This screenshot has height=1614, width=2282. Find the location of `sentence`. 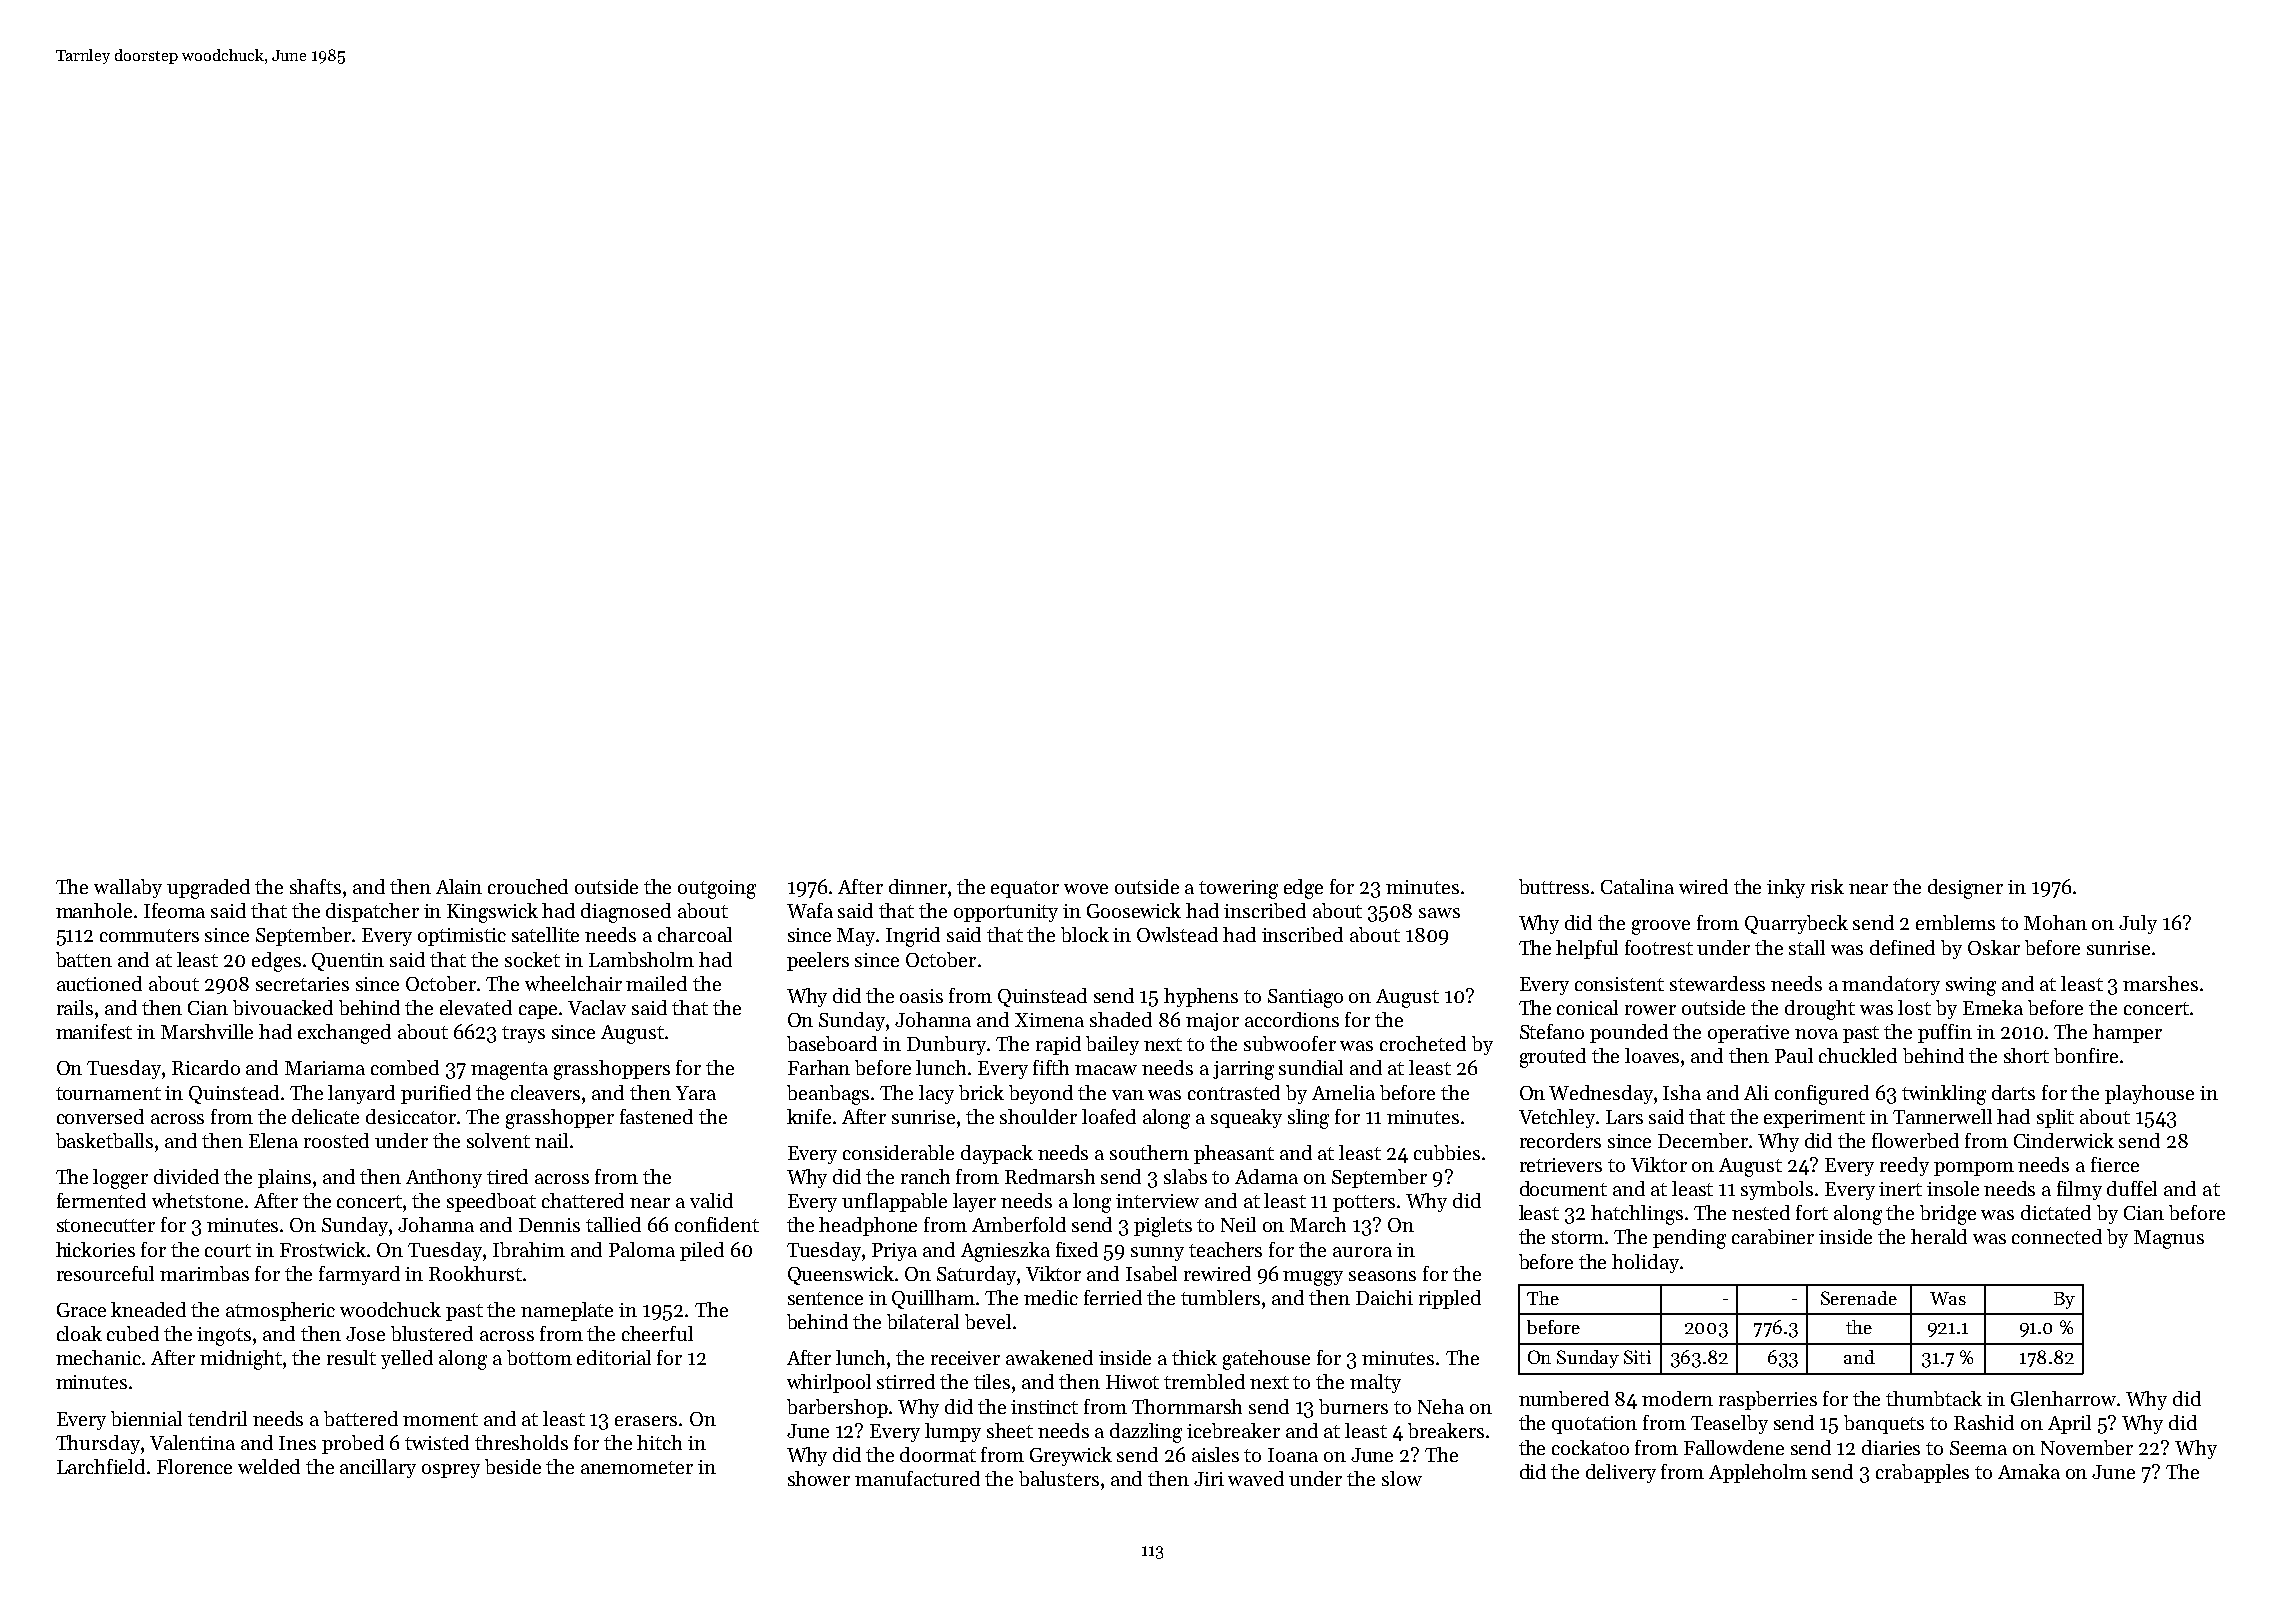

sentence is located at coordinates (825, 1298).
